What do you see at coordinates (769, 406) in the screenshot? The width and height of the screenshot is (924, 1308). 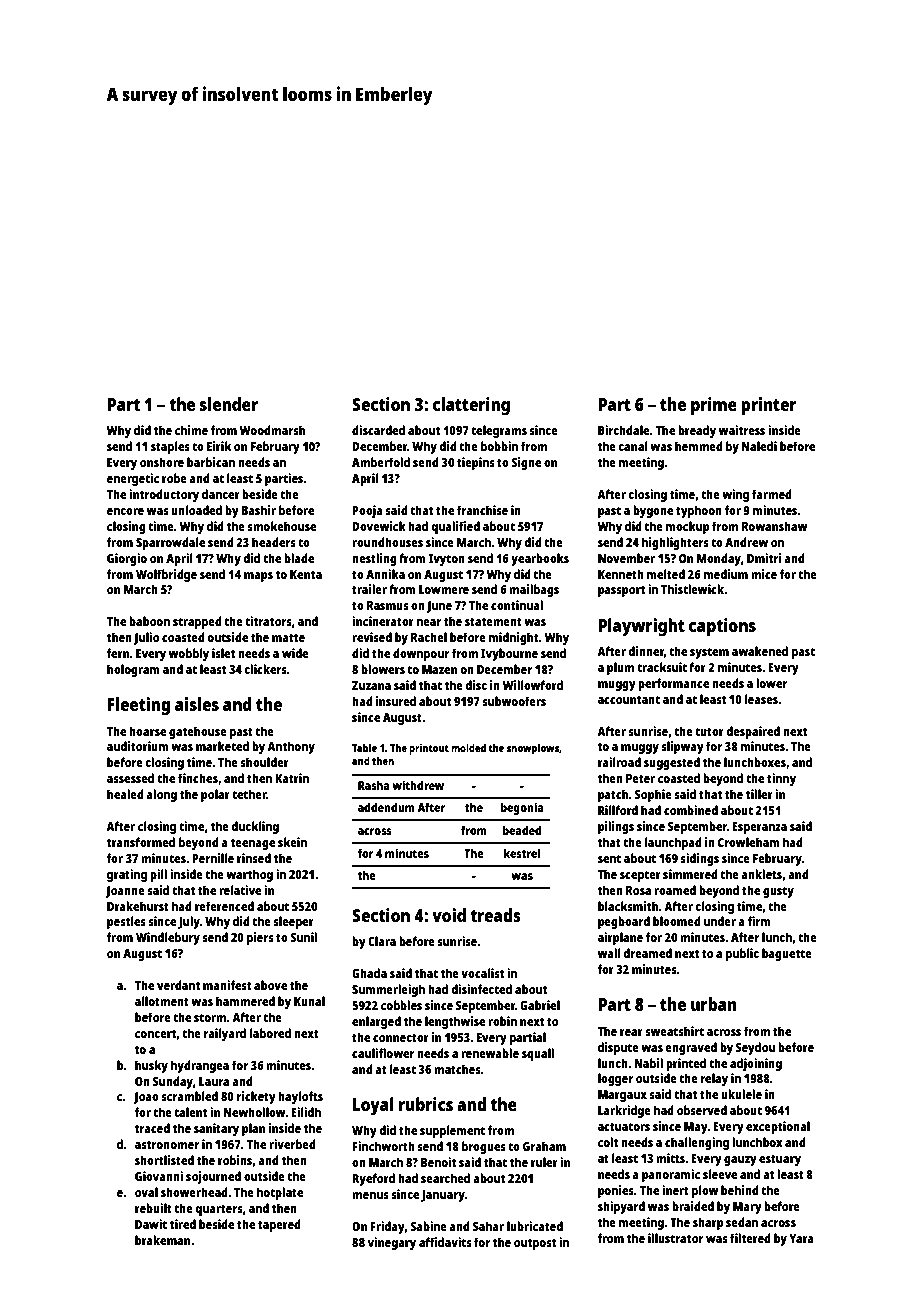 I see `printer` at bounding box center [769, 406].
